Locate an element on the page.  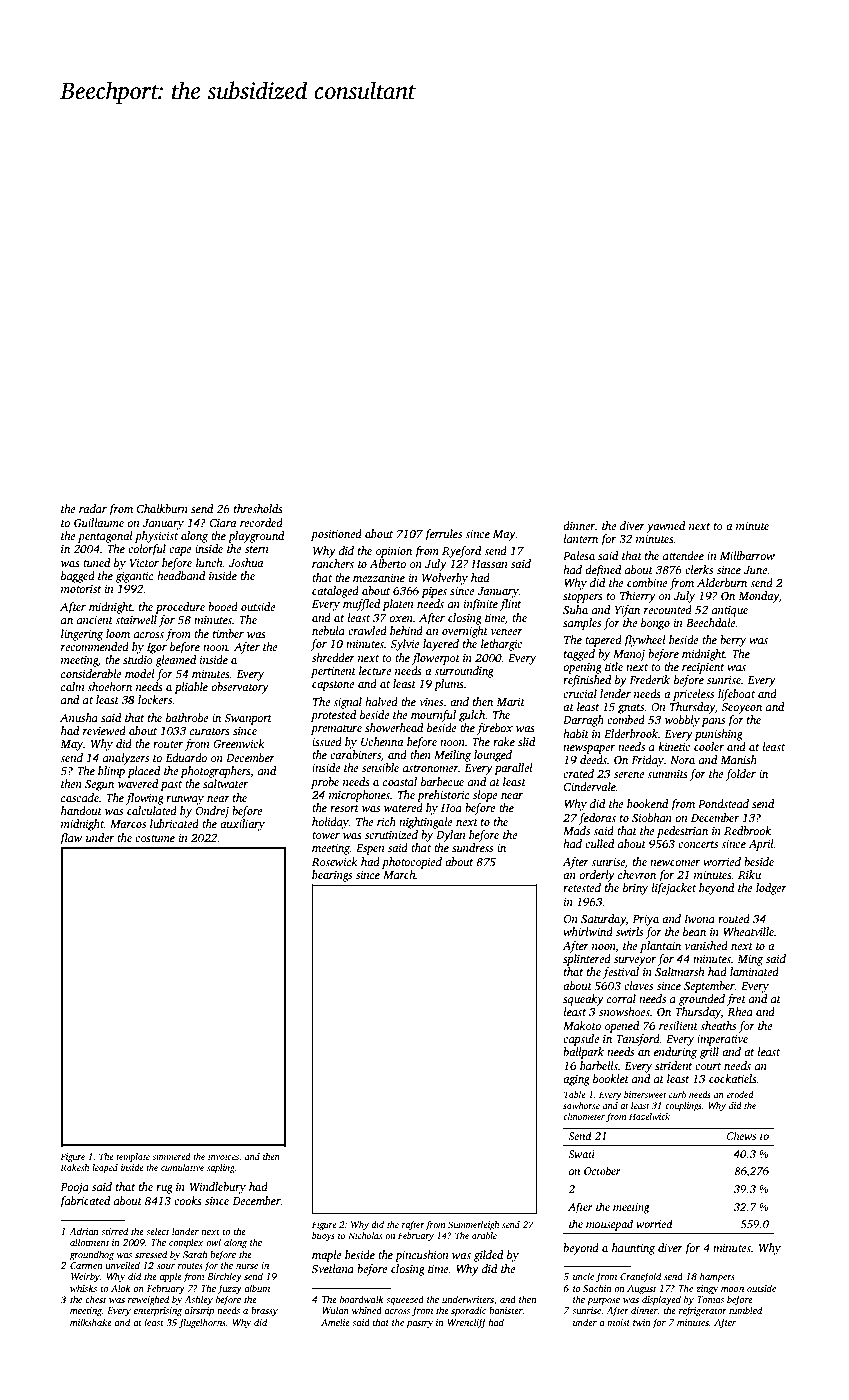
yawned is located at coordinates (665, 527).
